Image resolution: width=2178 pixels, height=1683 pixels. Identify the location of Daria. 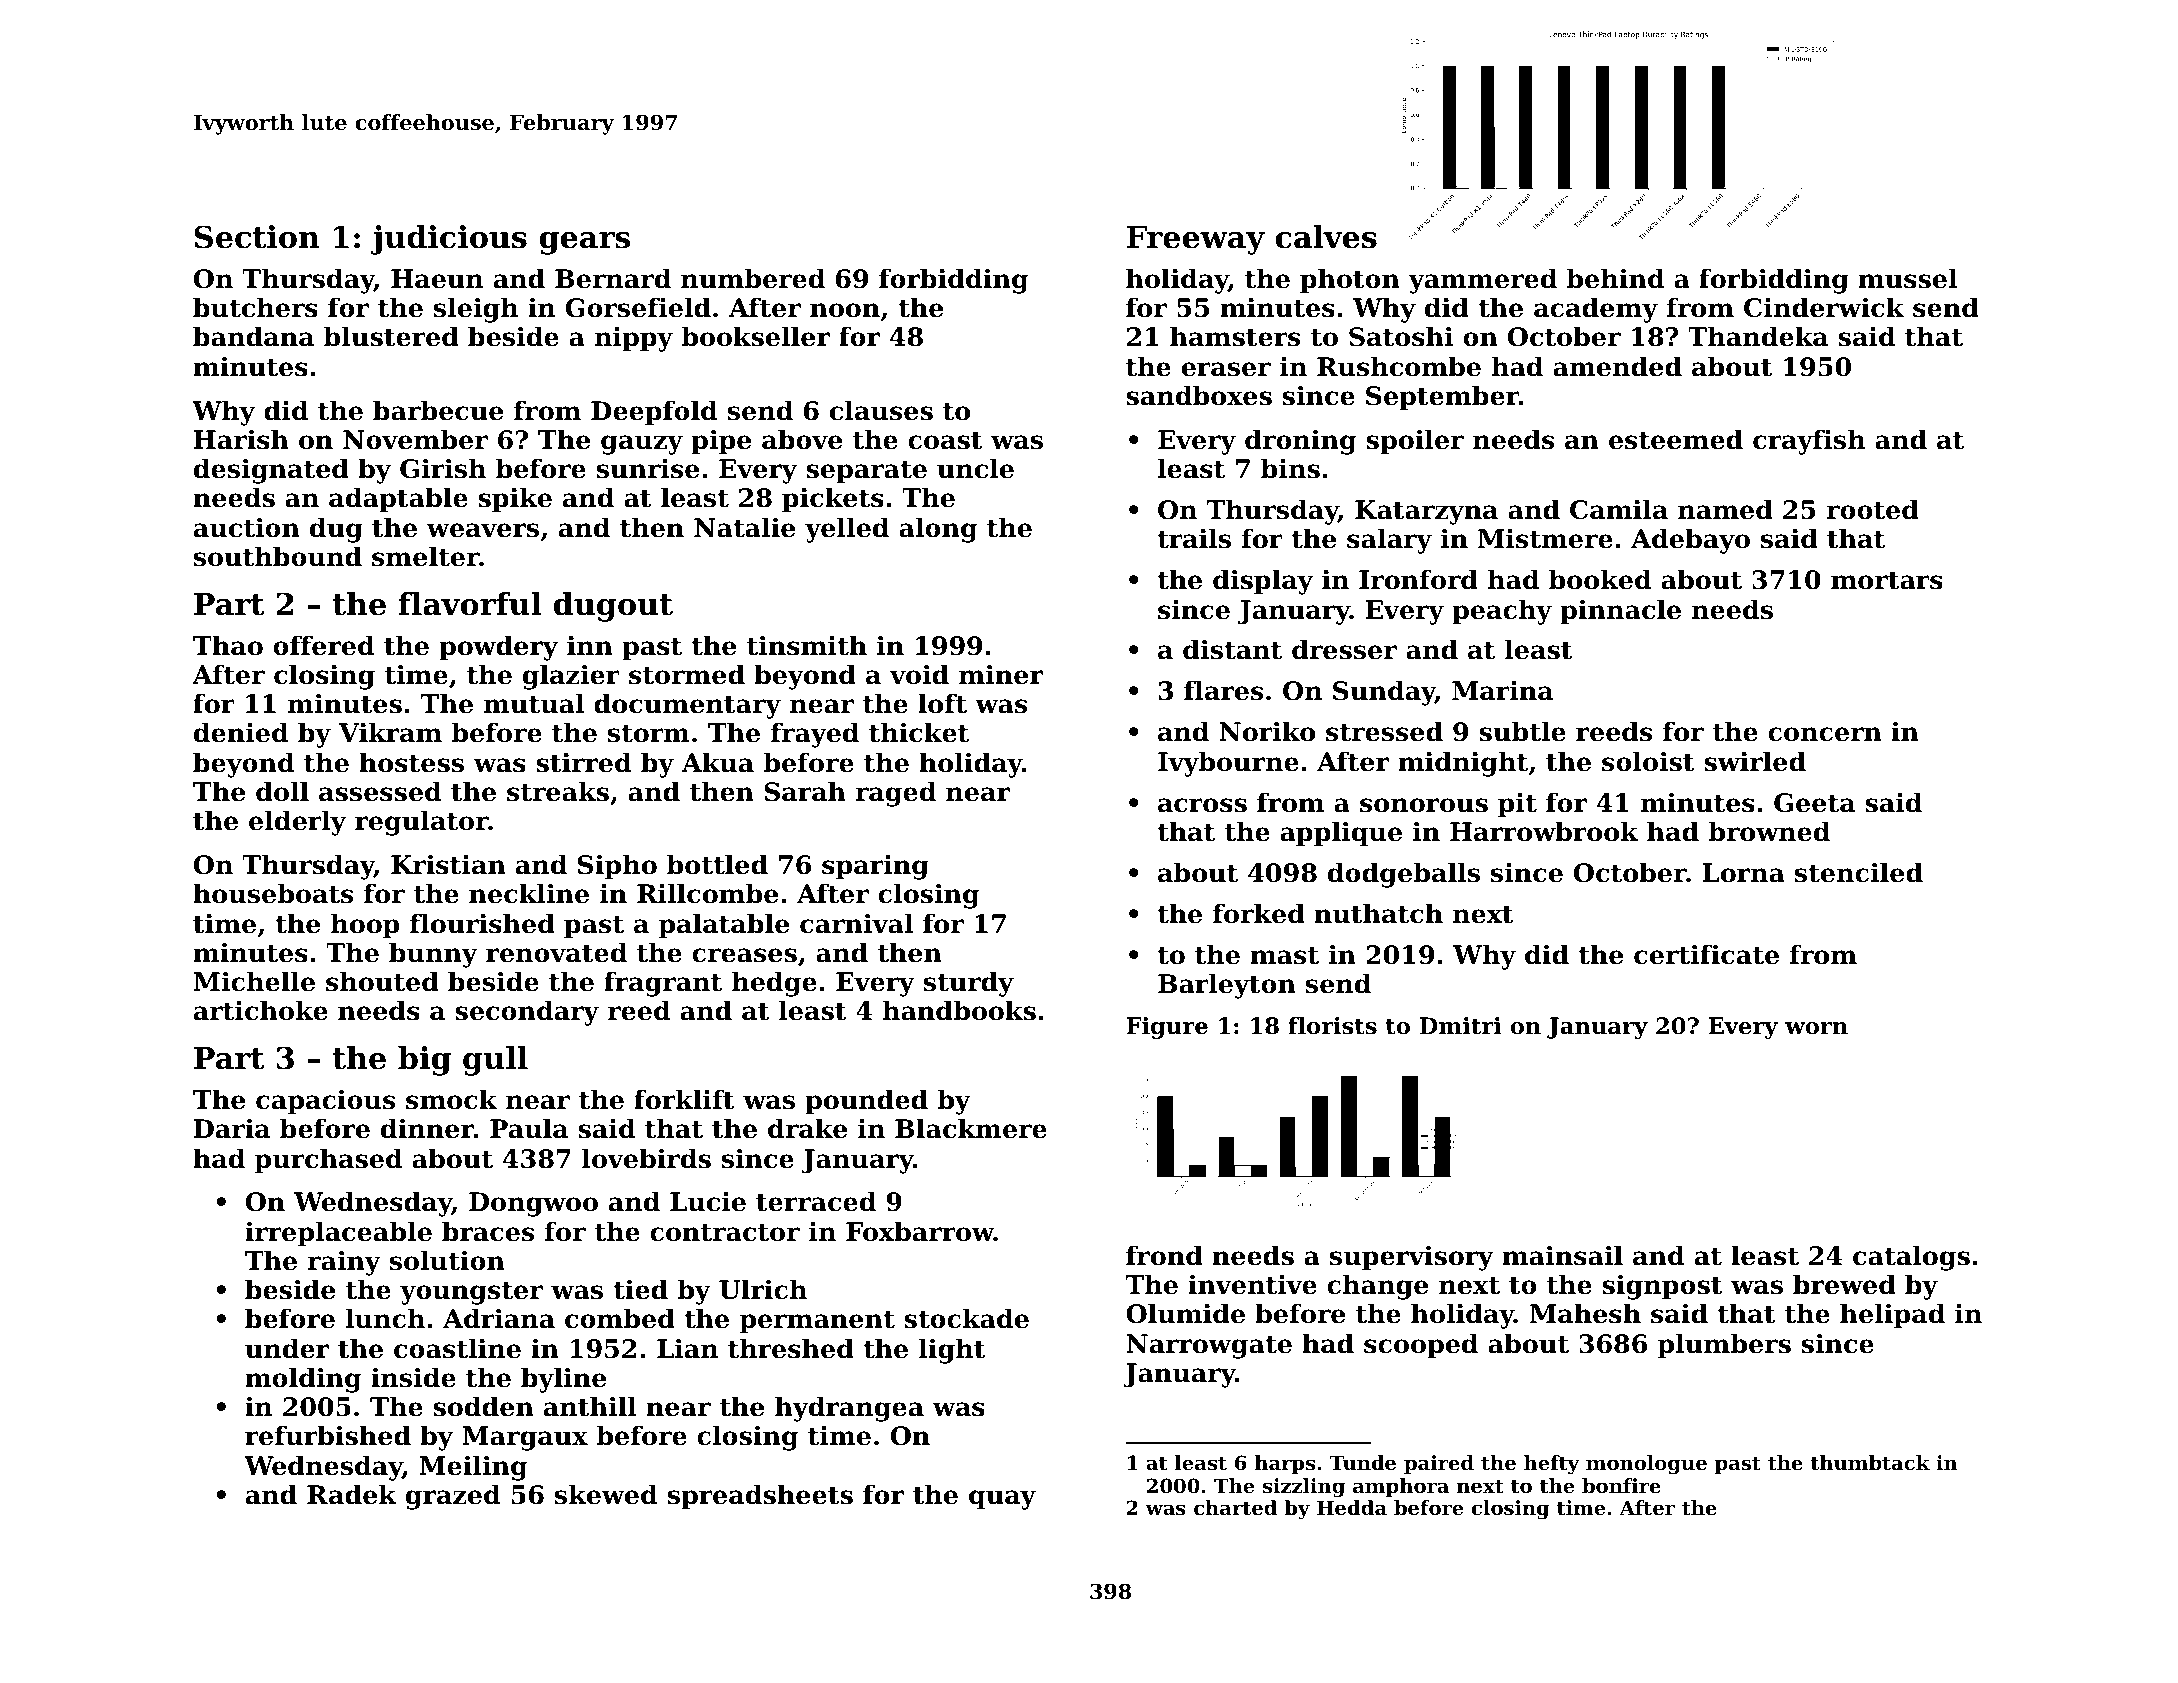
(232, 1128).
